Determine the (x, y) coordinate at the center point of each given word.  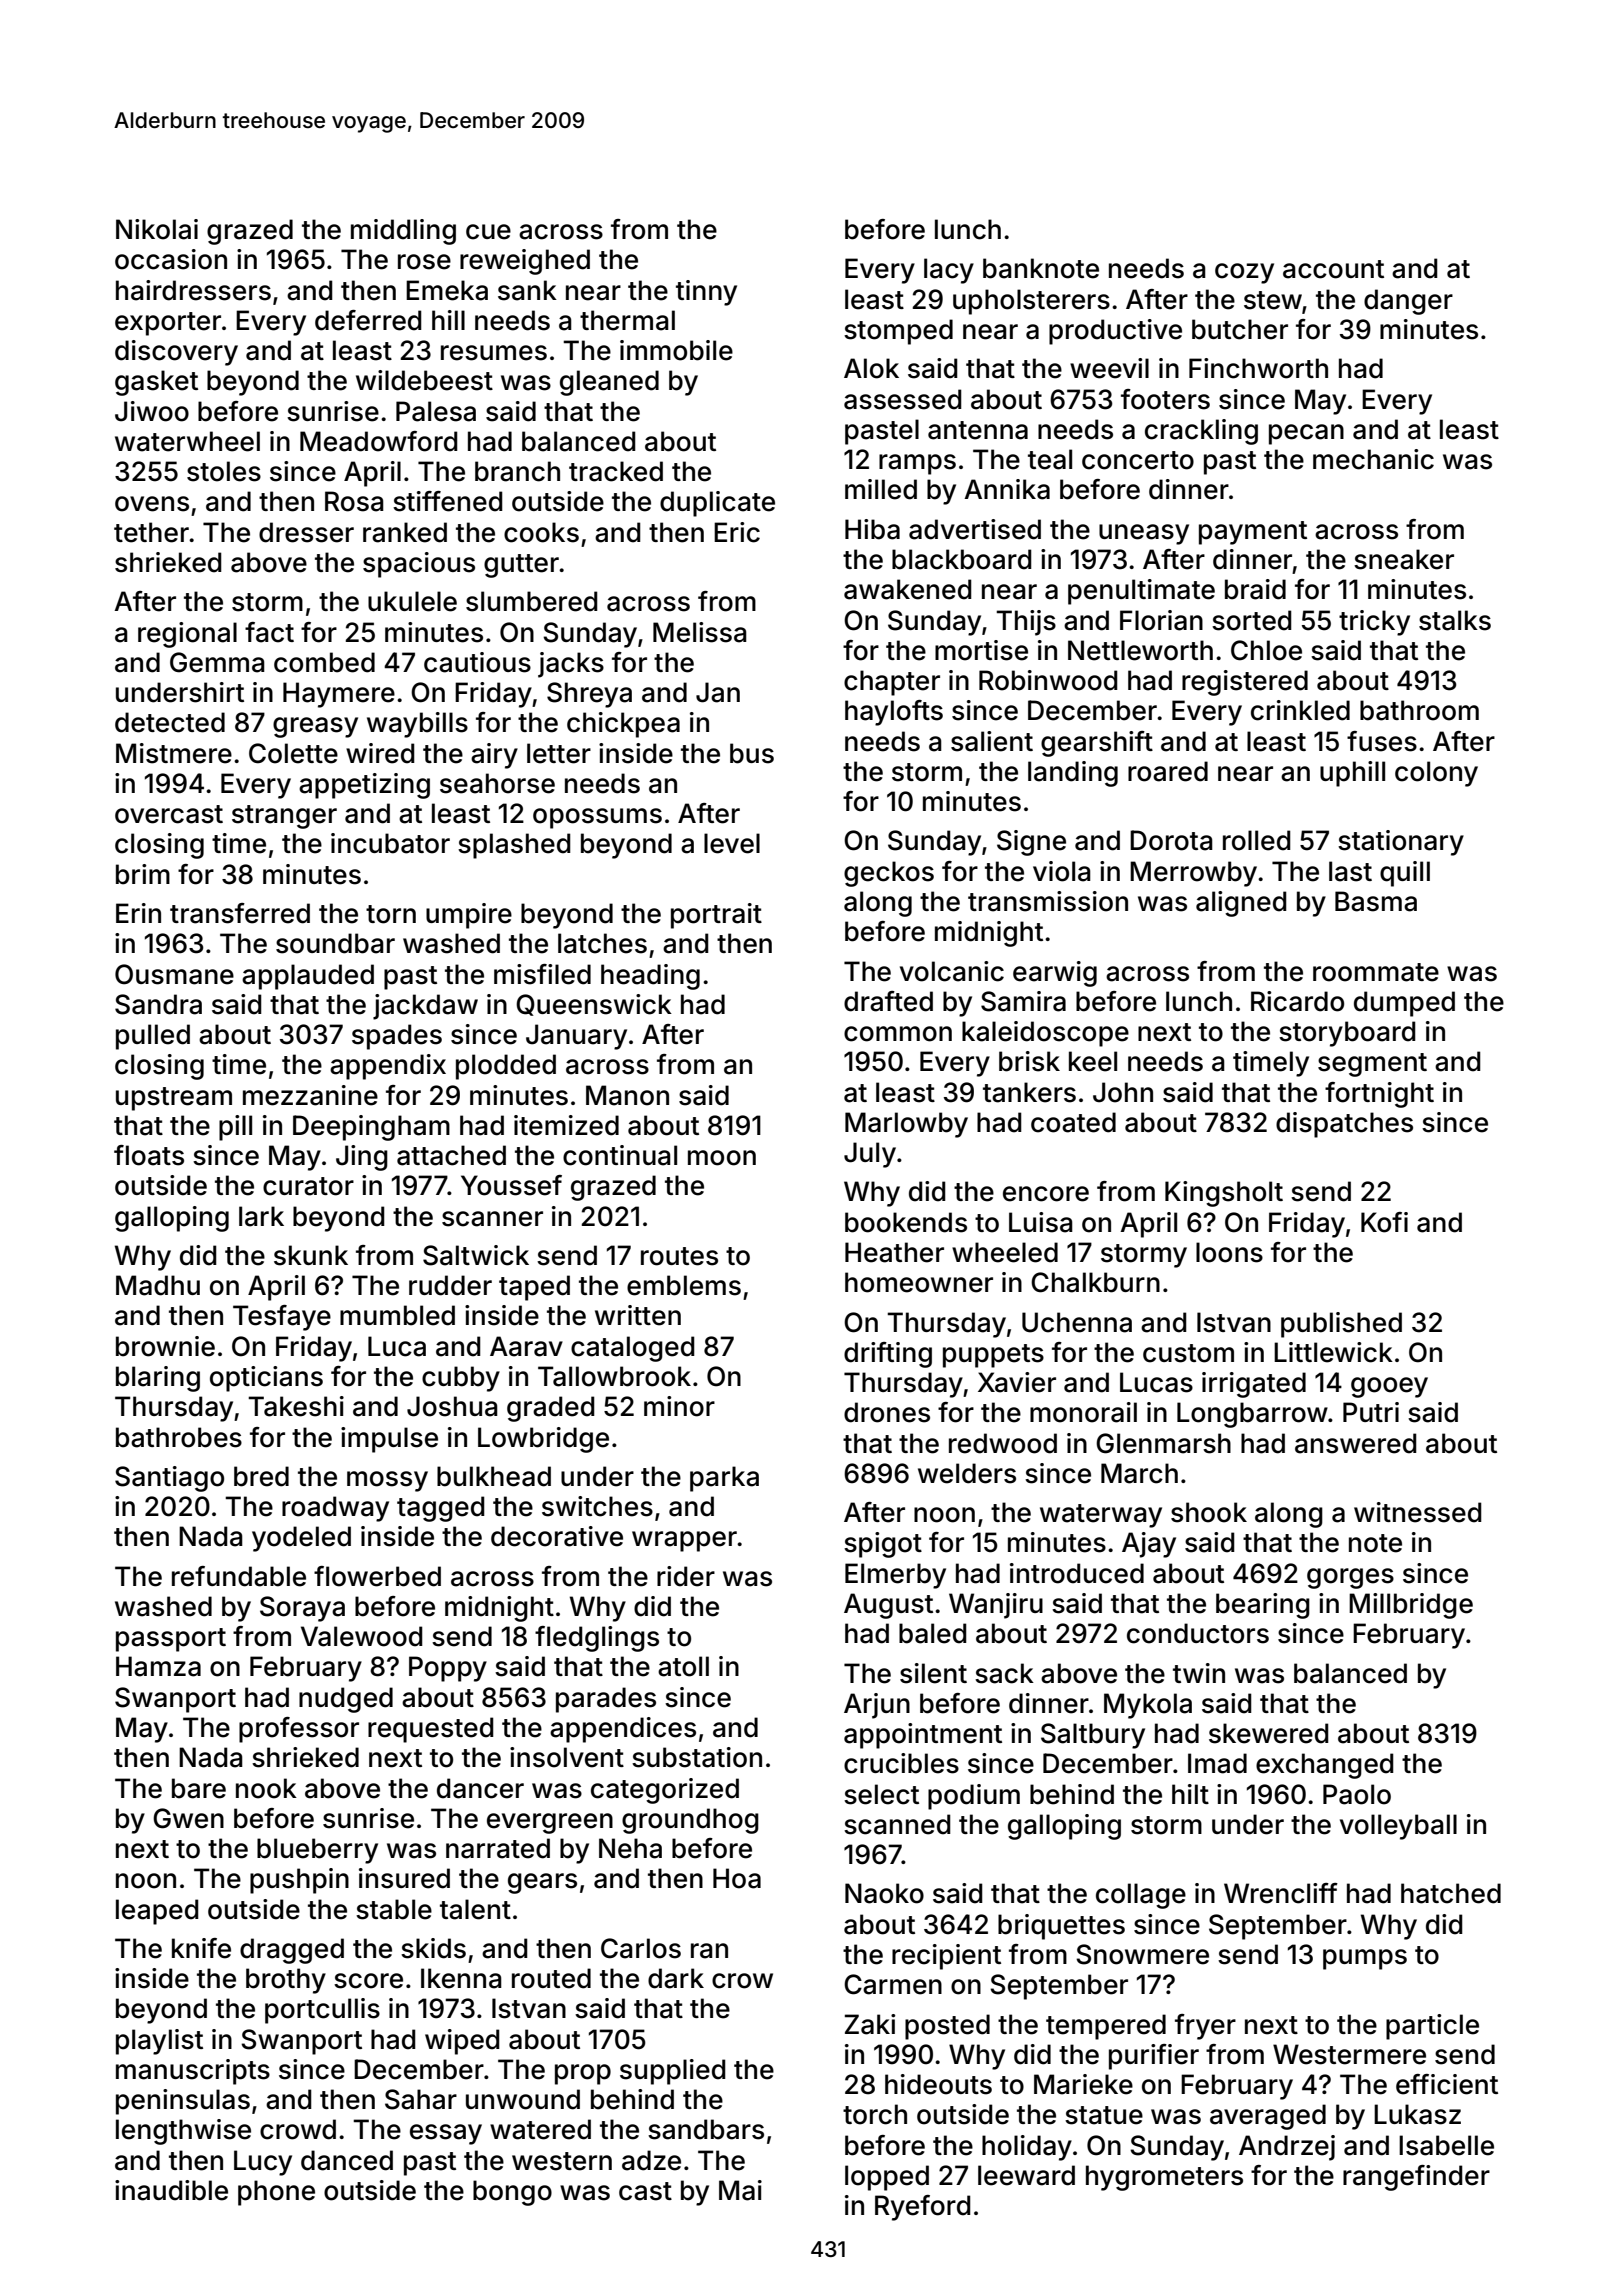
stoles (224, 471)
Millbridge (1411, 1606)
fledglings (597, 1639)
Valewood (362, 1636)
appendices (623, 1730)
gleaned (609, 383)
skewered (1269, 1733)
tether (151, 532)
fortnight (1379, 1095)
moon (722, 1158)
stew (1273, 300)
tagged (441, 1509)
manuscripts (193, 2072)
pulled (153, 1037)
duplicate (717, 504)
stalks (1455, 620)
